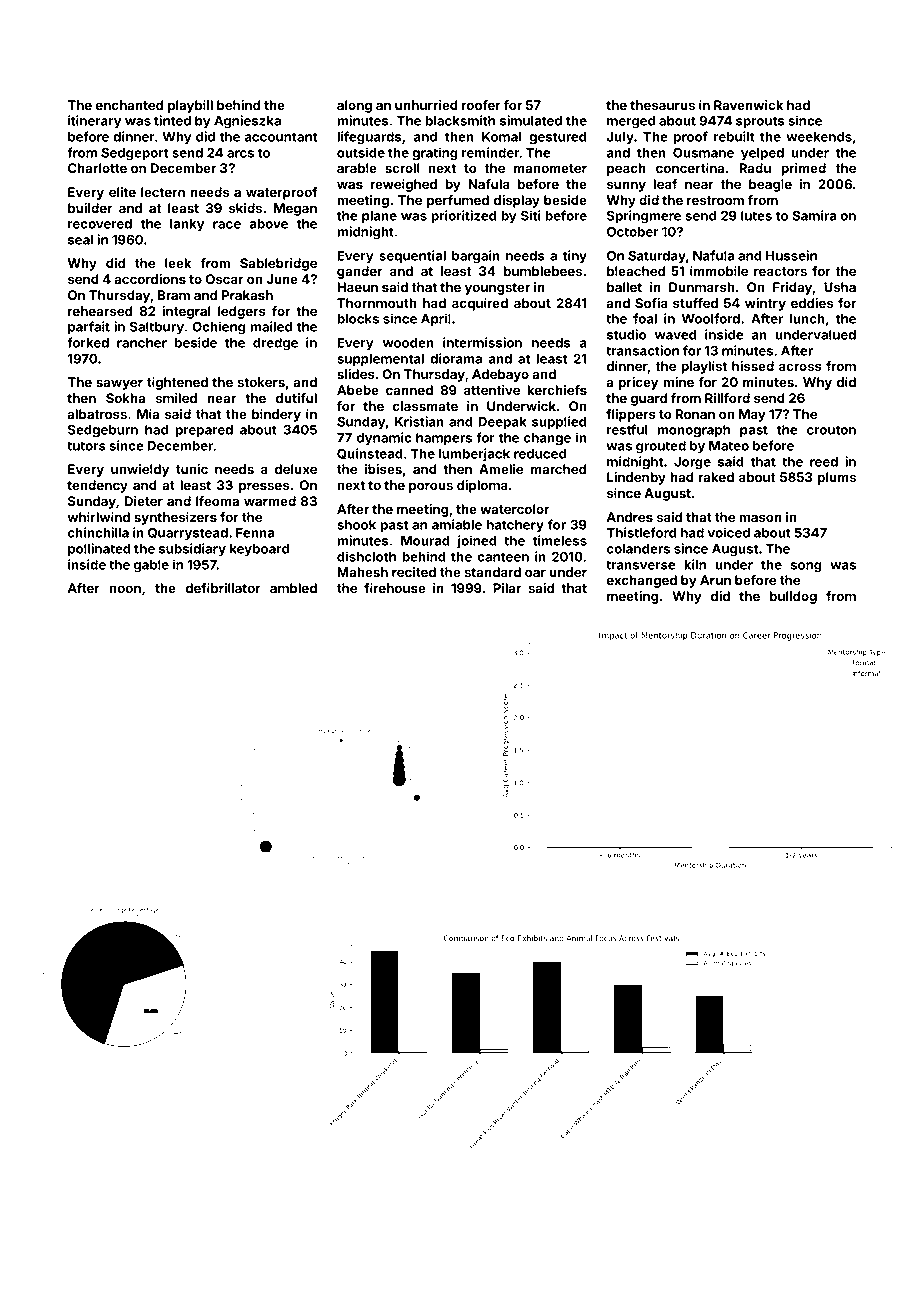 This screenshot has height=1308, width=924. Describe the element at coordinates (734, 136) in the screenshot. I see `rebuilt` at that location.
